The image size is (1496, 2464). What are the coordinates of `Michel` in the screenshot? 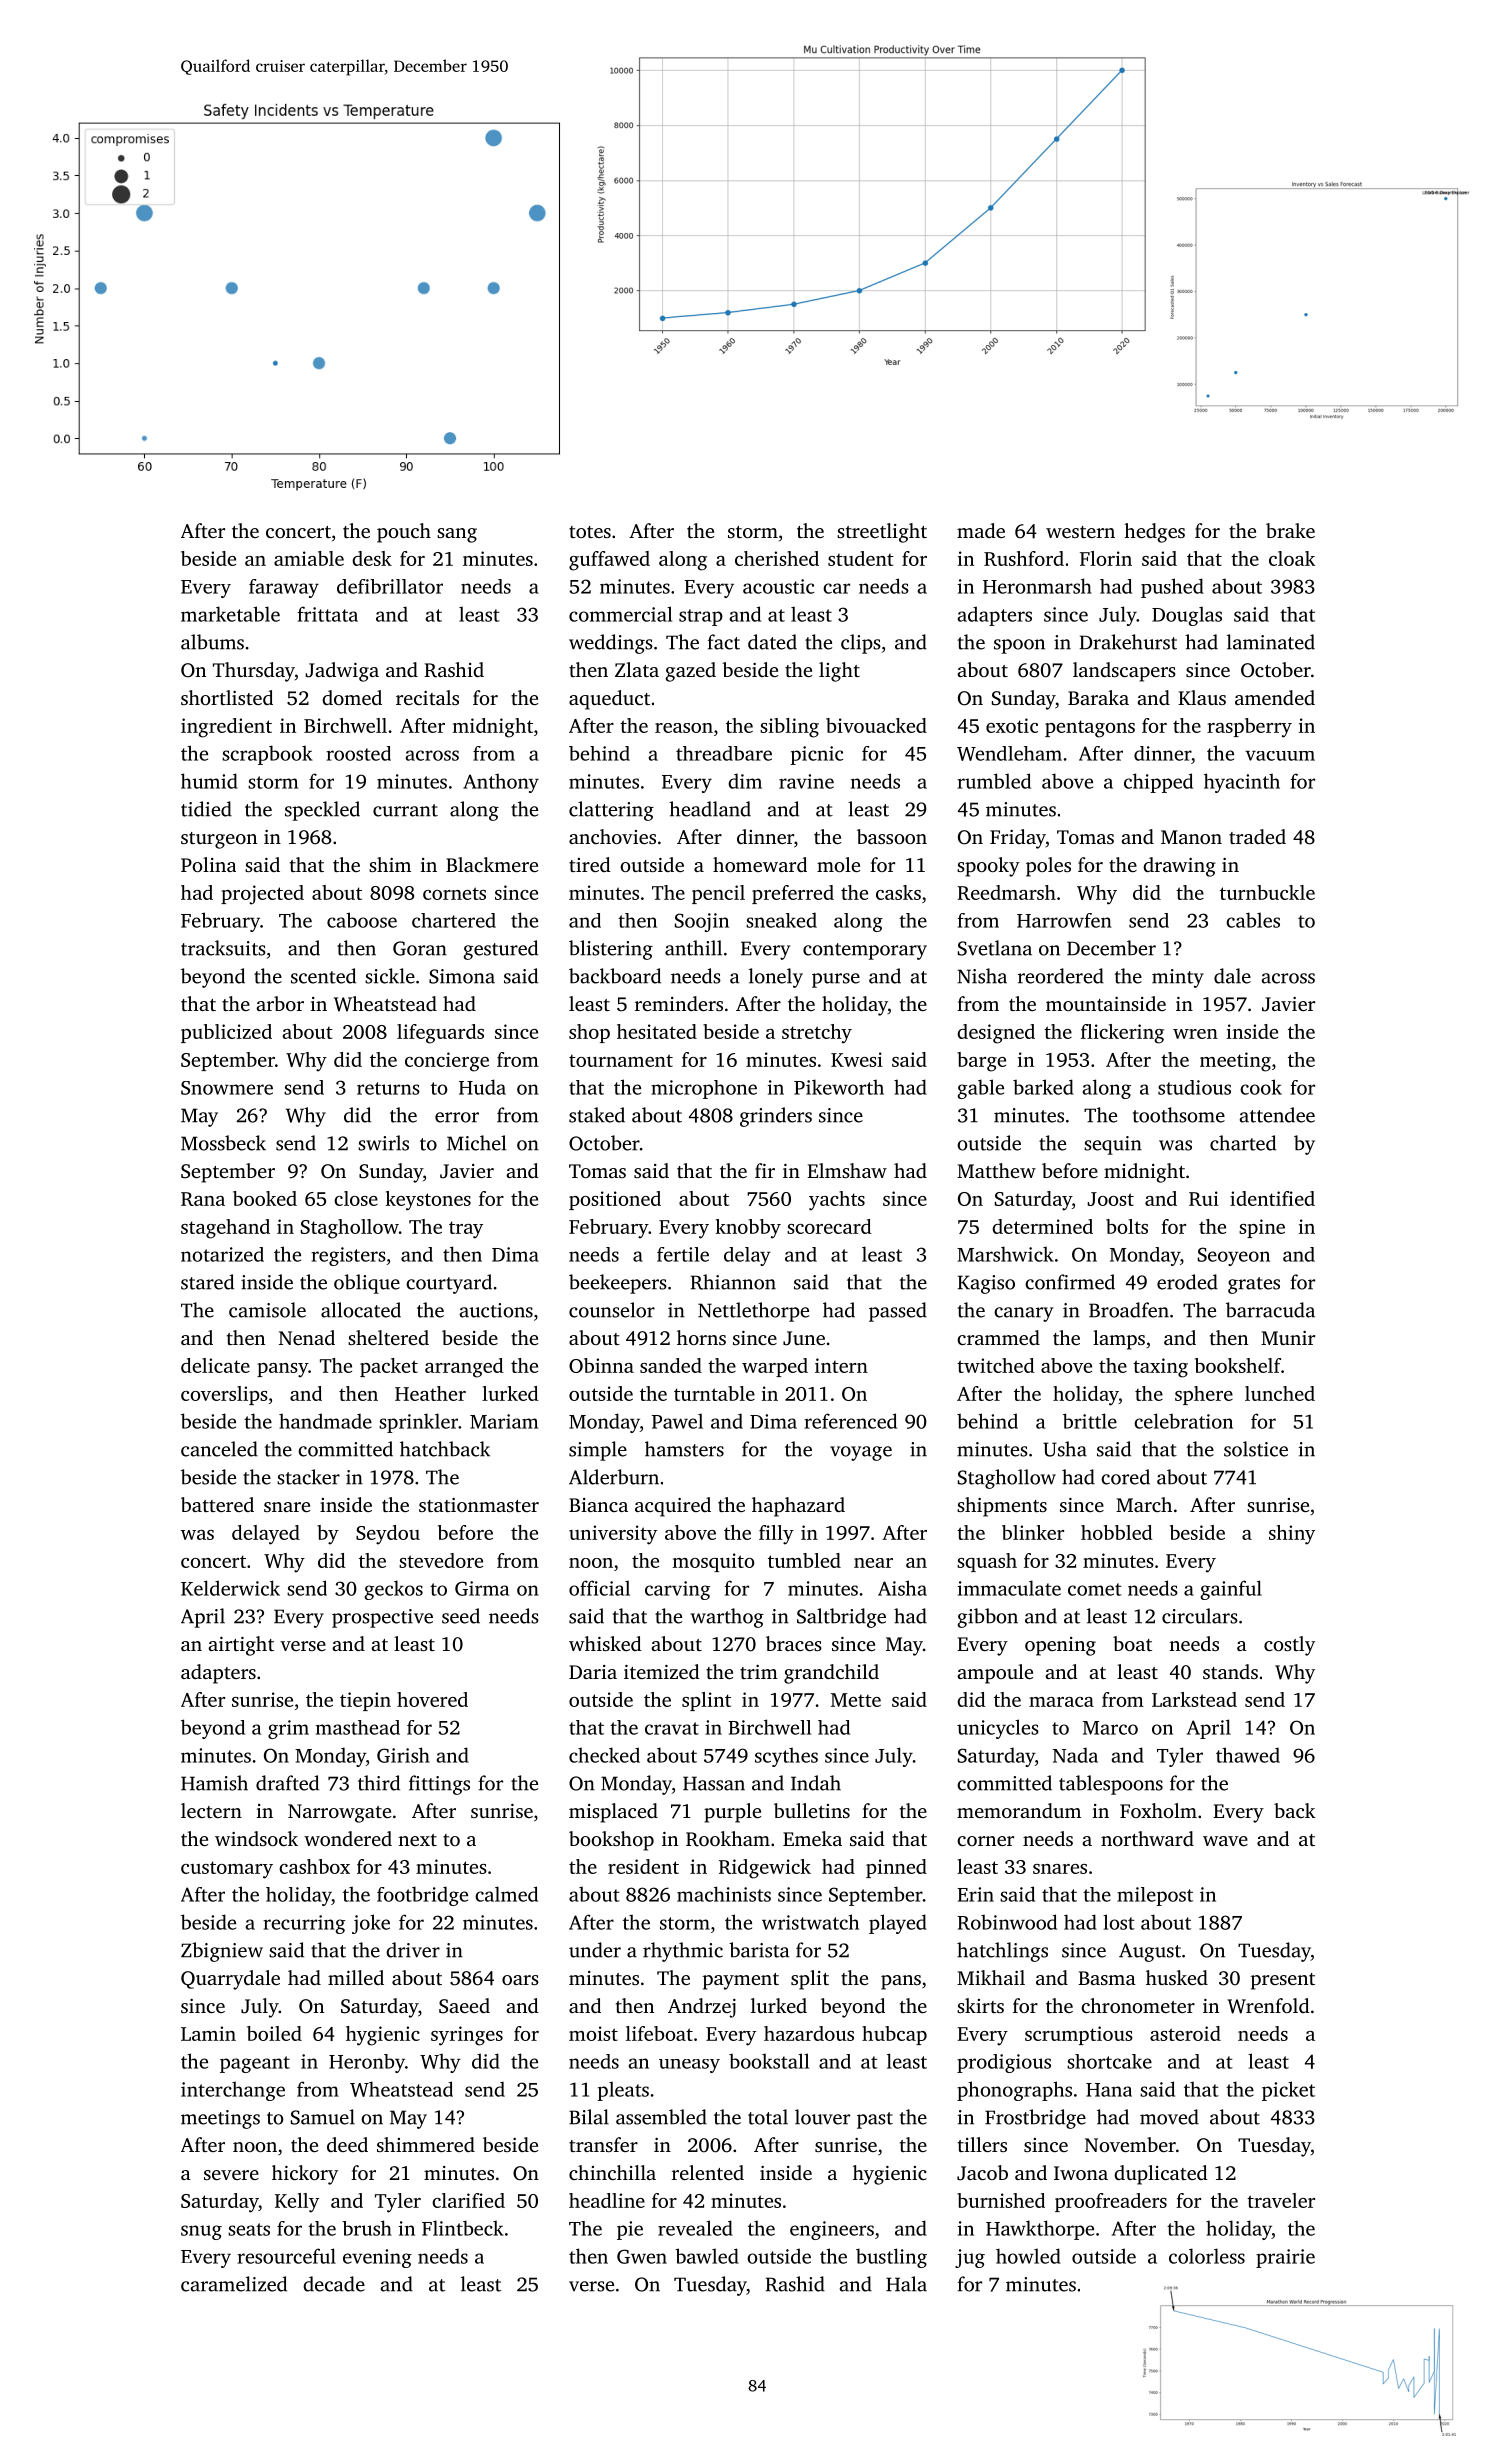 It's located at (476, 1143).
